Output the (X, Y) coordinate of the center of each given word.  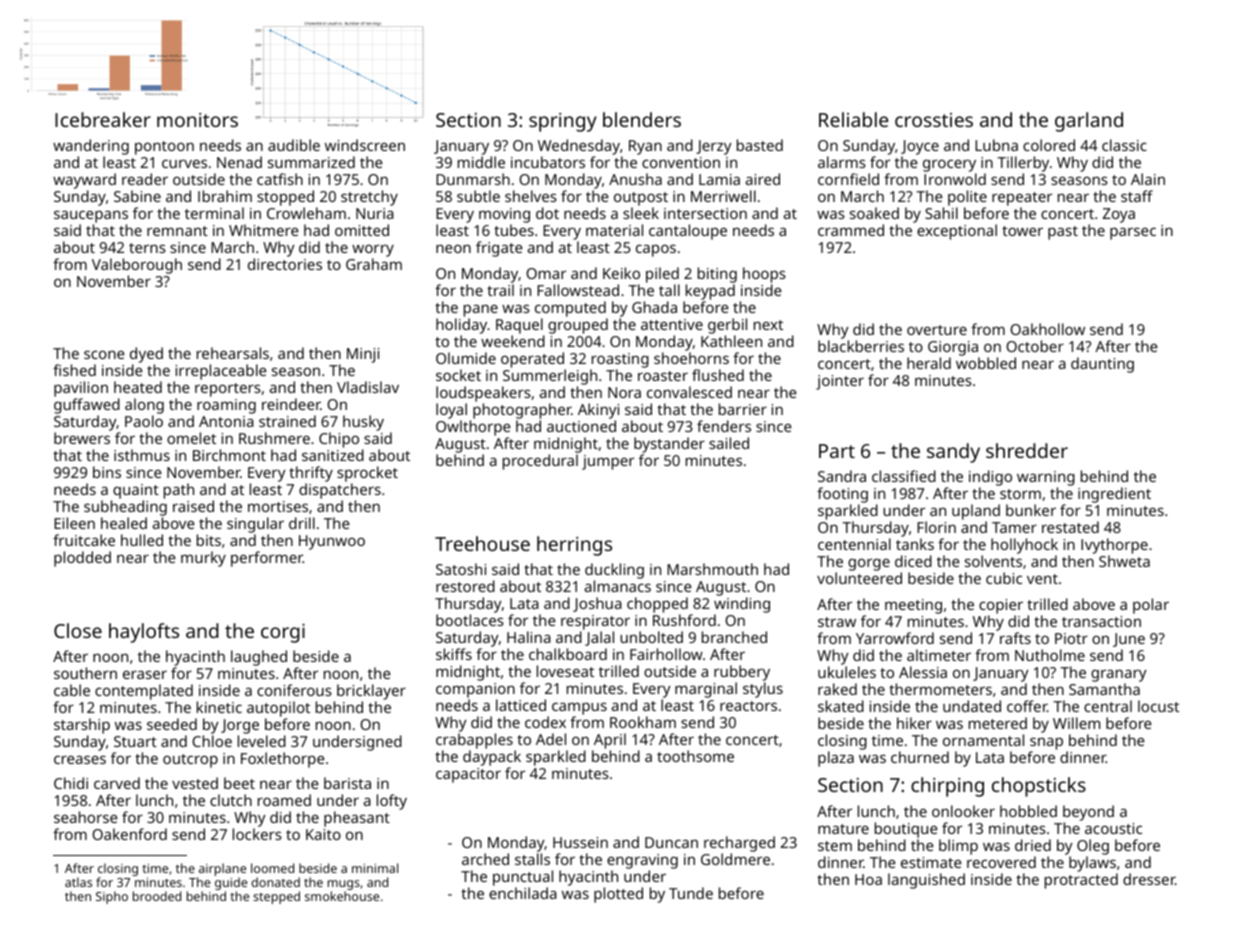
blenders (642, 119)
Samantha (1104, 689)
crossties (934, 120)
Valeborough (137, 266)
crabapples (474, 741)
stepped (276, 897)
